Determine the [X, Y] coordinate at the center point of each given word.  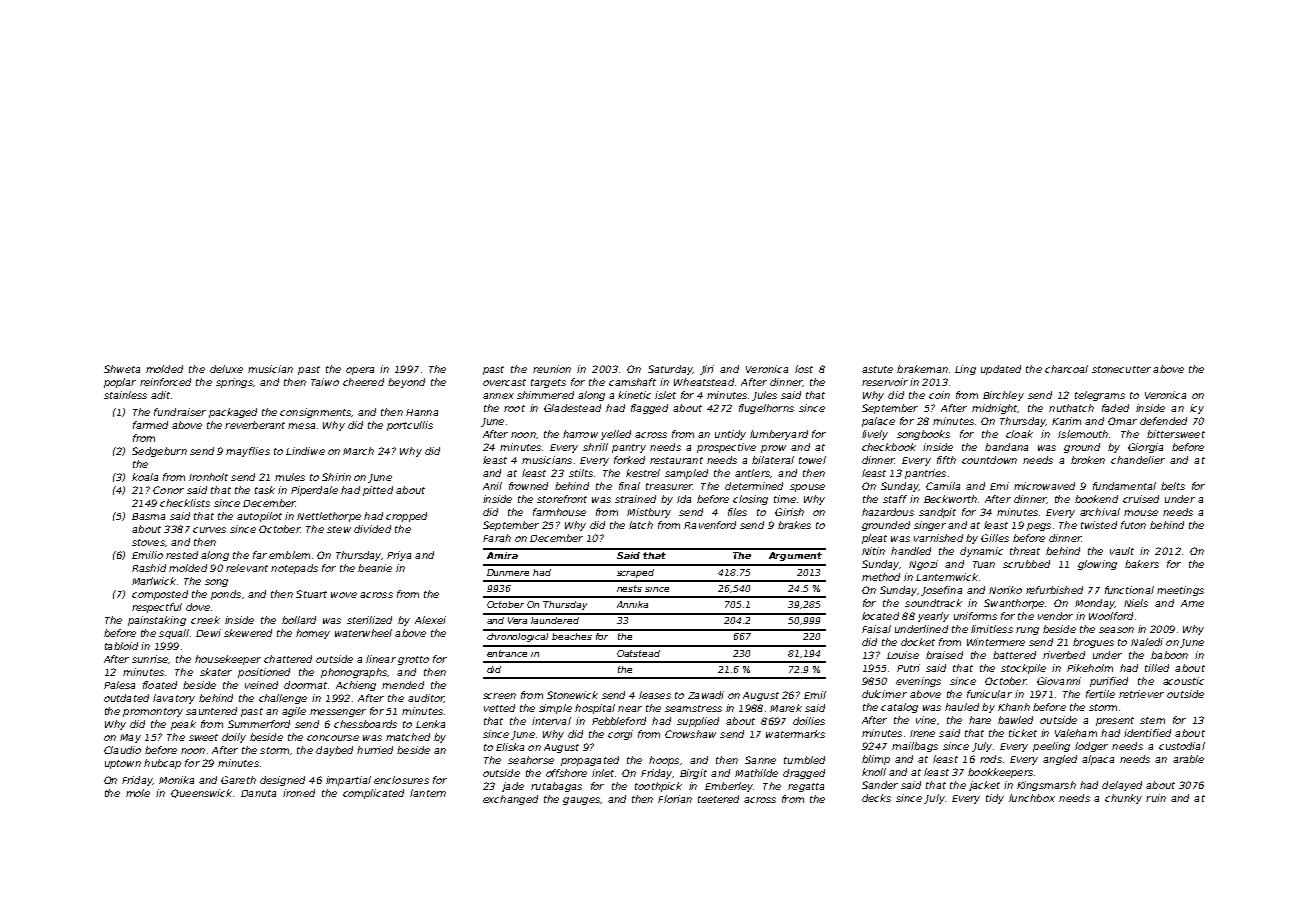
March [358, 451]
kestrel [643, 473]
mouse [1141, 513]
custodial [1182, 746]
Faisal [876, 629]
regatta [806, 787]
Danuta [258, 793]
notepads [294, 569]
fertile [1100, 694]
